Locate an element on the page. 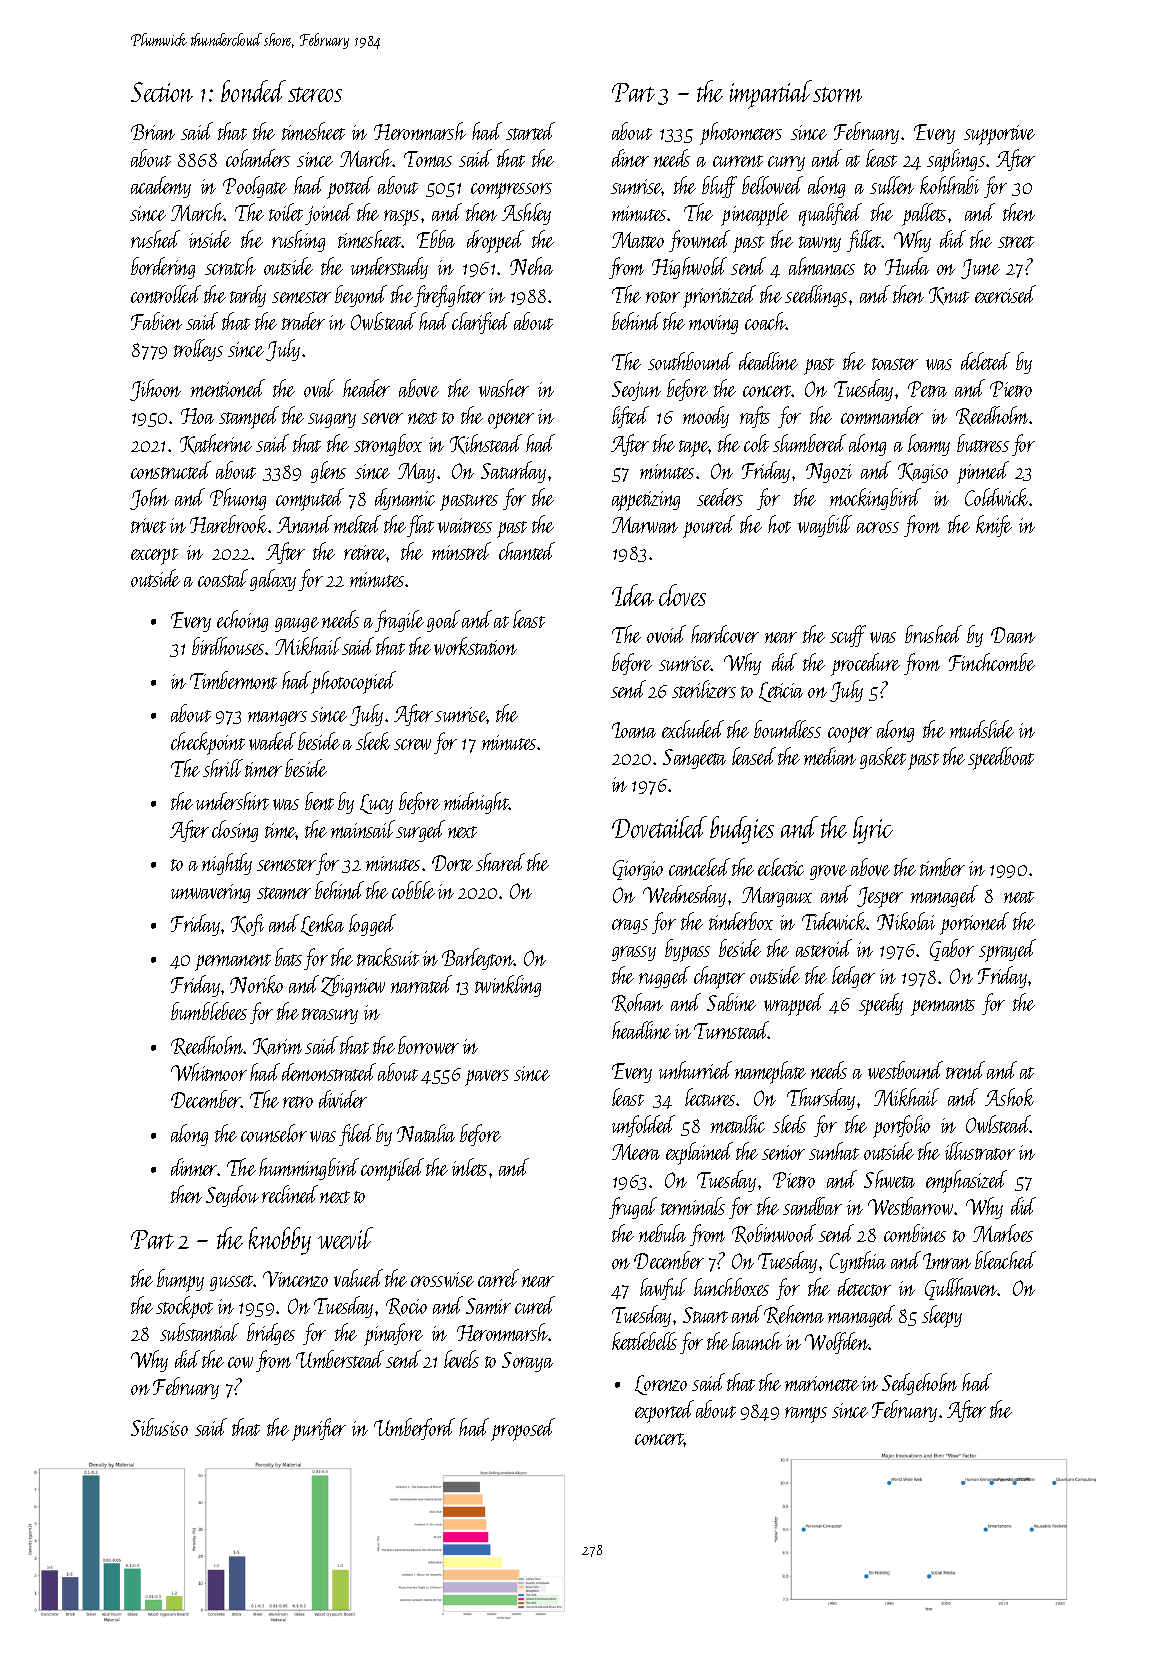  Karim is located at coordinates (277, 1047).
